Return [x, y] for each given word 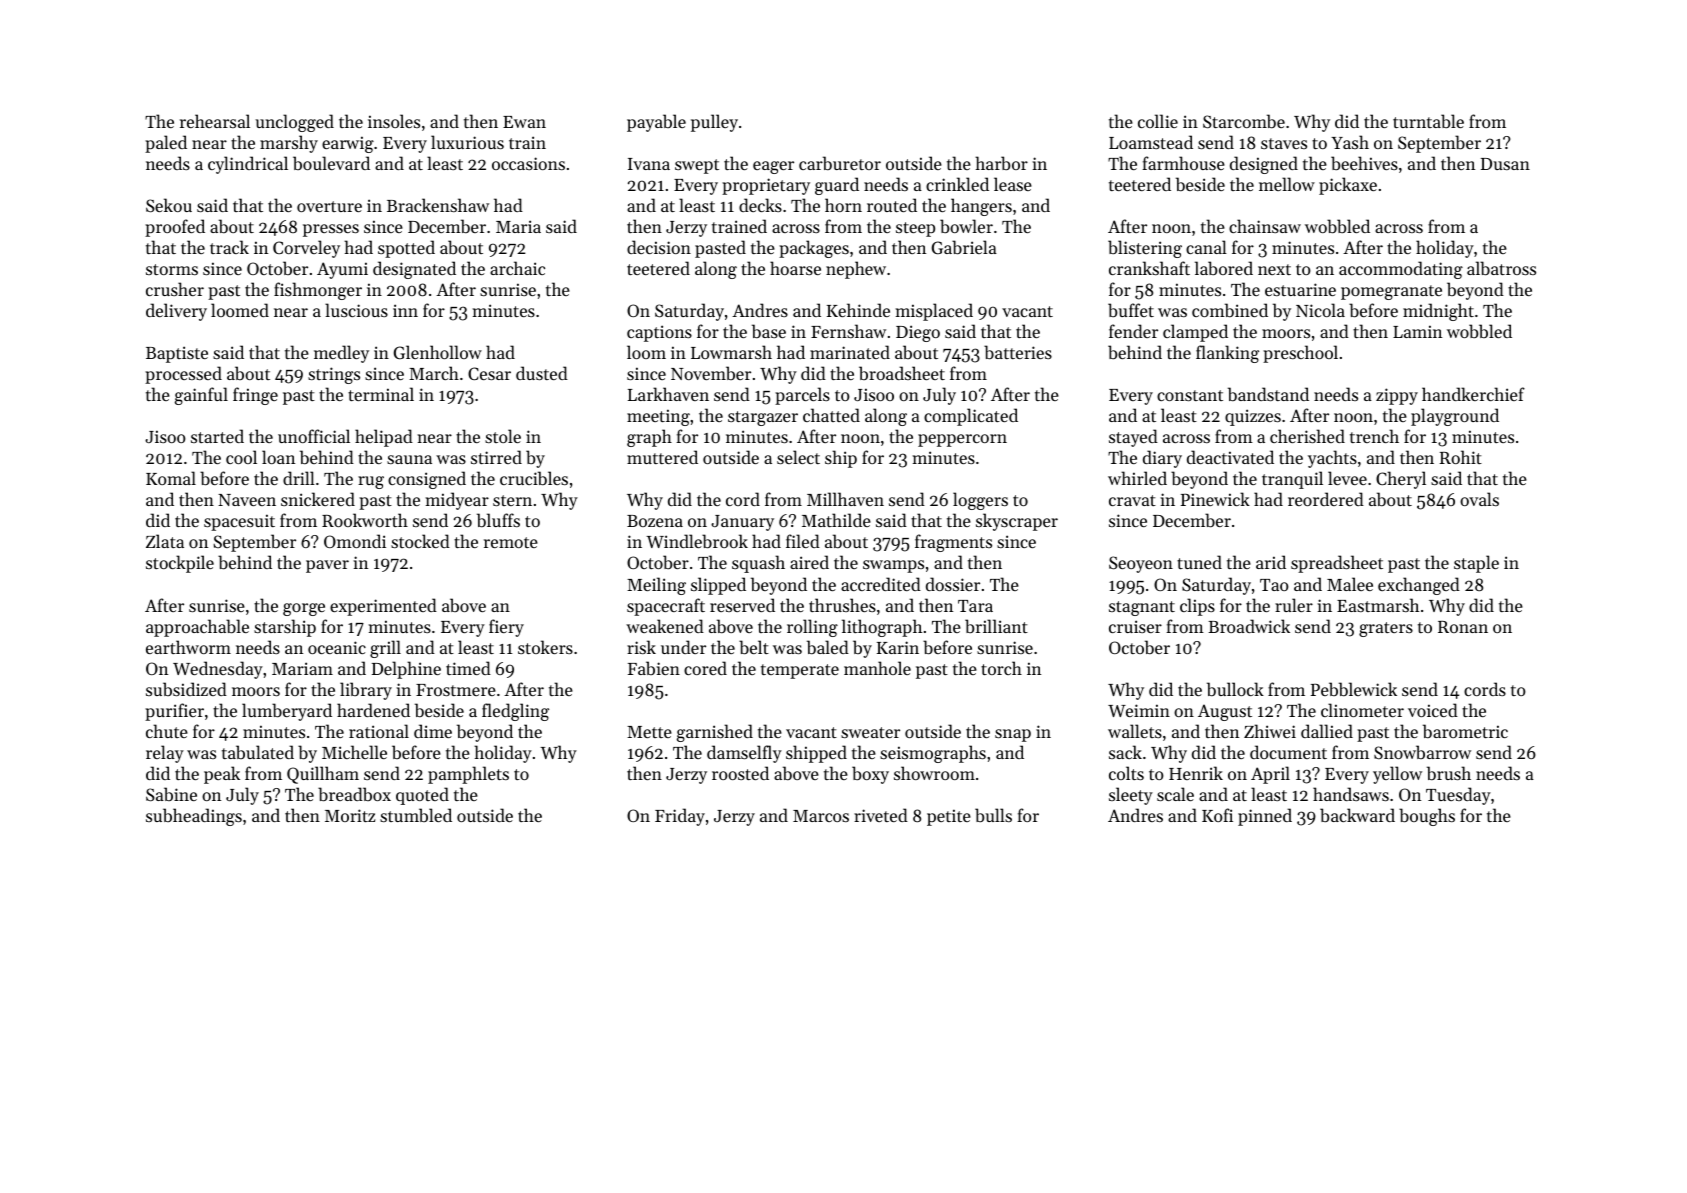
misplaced [934, 312]
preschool [1300, 354]
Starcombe [1244, 121]
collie [1158, 121]
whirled [1137, 478]
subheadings [194, 817]
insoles [394, 121]
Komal [171, 478]
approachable [197, 628]
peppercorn [962, 440]
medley [341, 354]
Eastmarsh [1378, 605]
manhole [877, 668]
